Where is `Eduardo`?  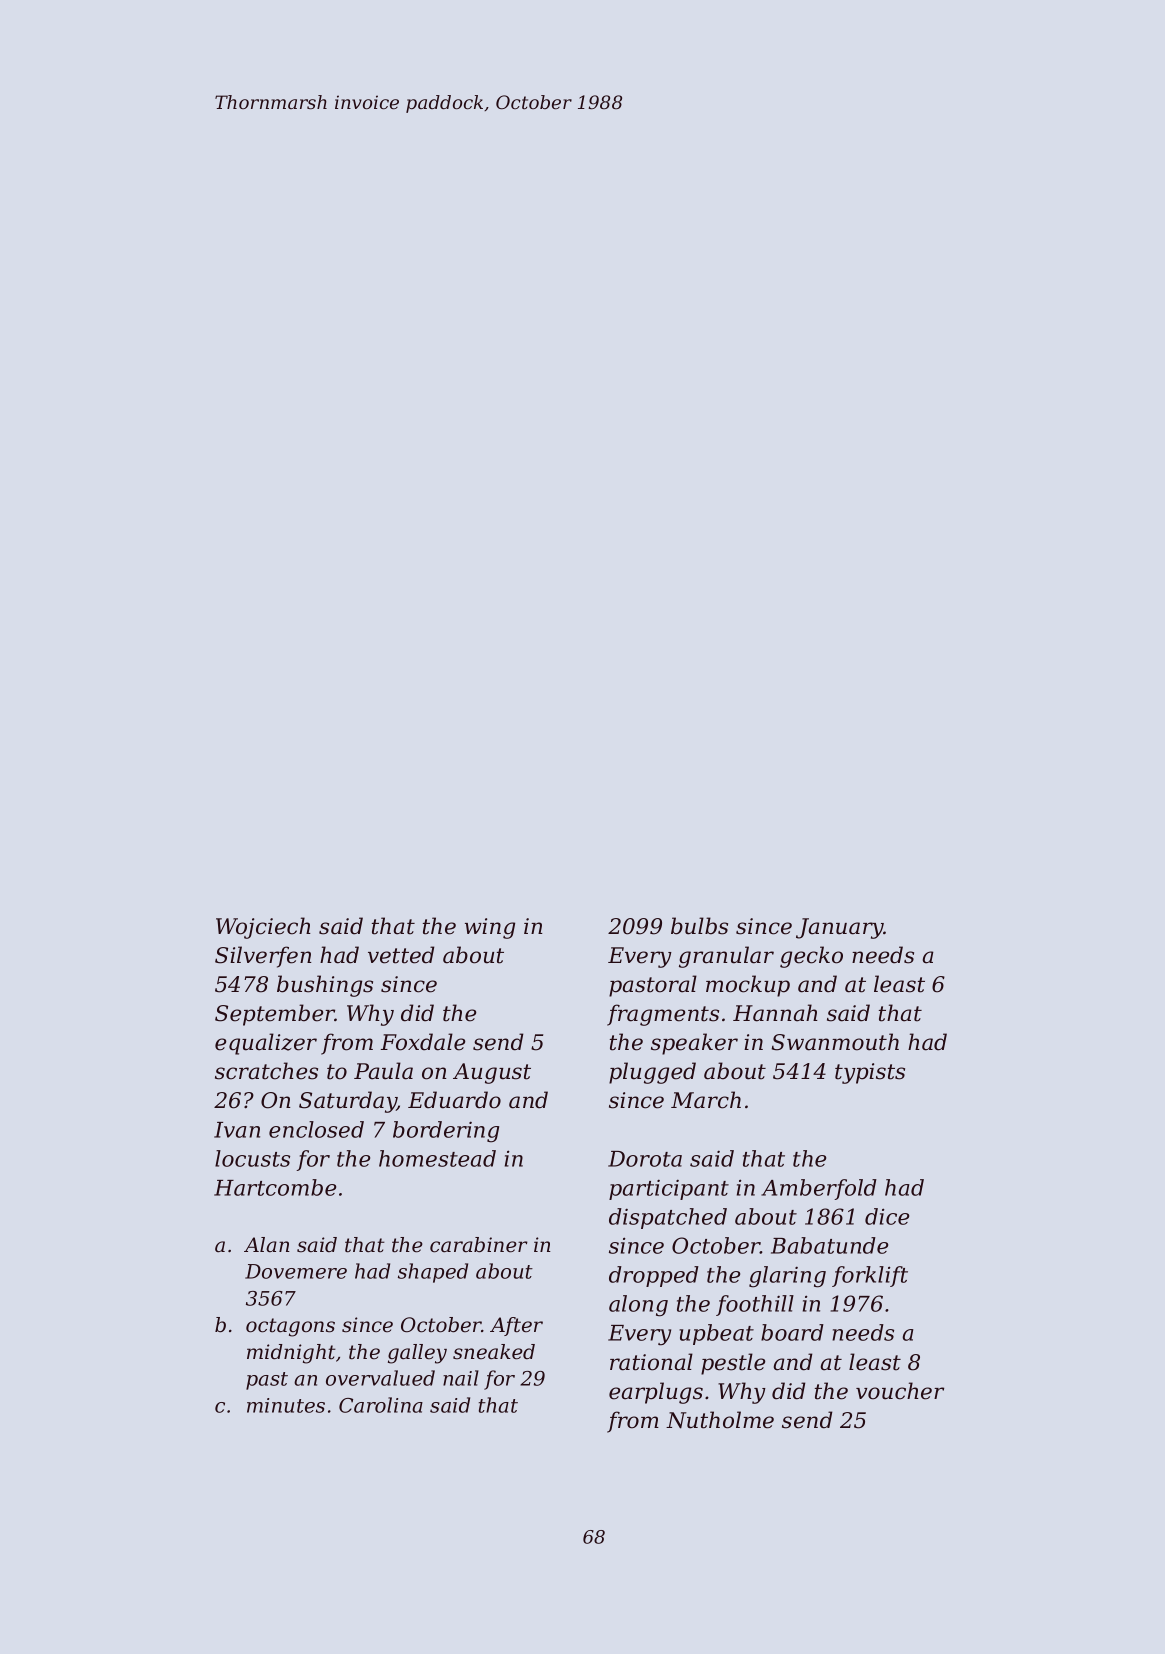
Eduardo is located at coordinates (454, 1100).
